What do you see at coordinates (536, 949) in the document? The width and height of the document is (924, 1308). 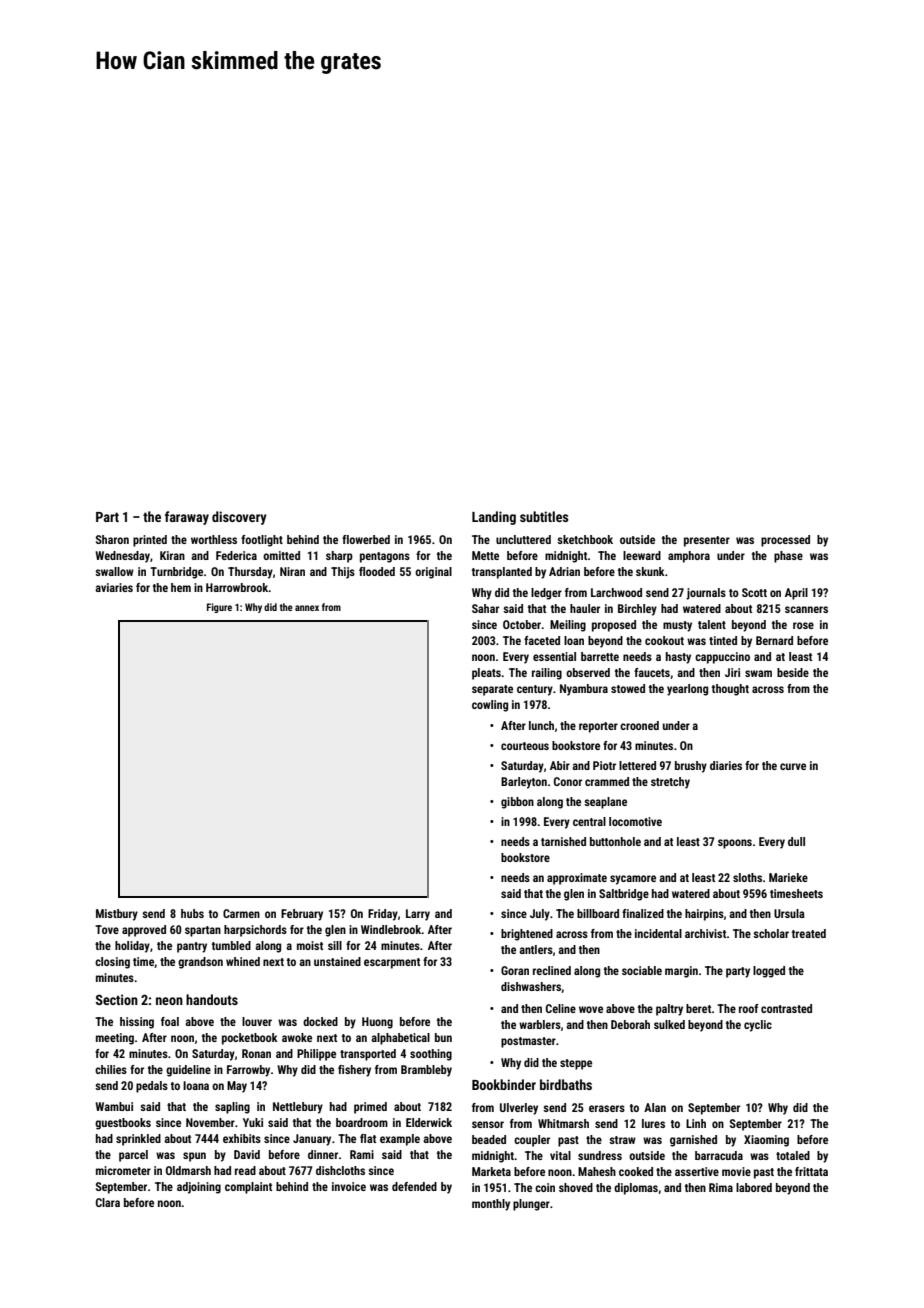 I see `antlers` at bounding box center [536, 949].
